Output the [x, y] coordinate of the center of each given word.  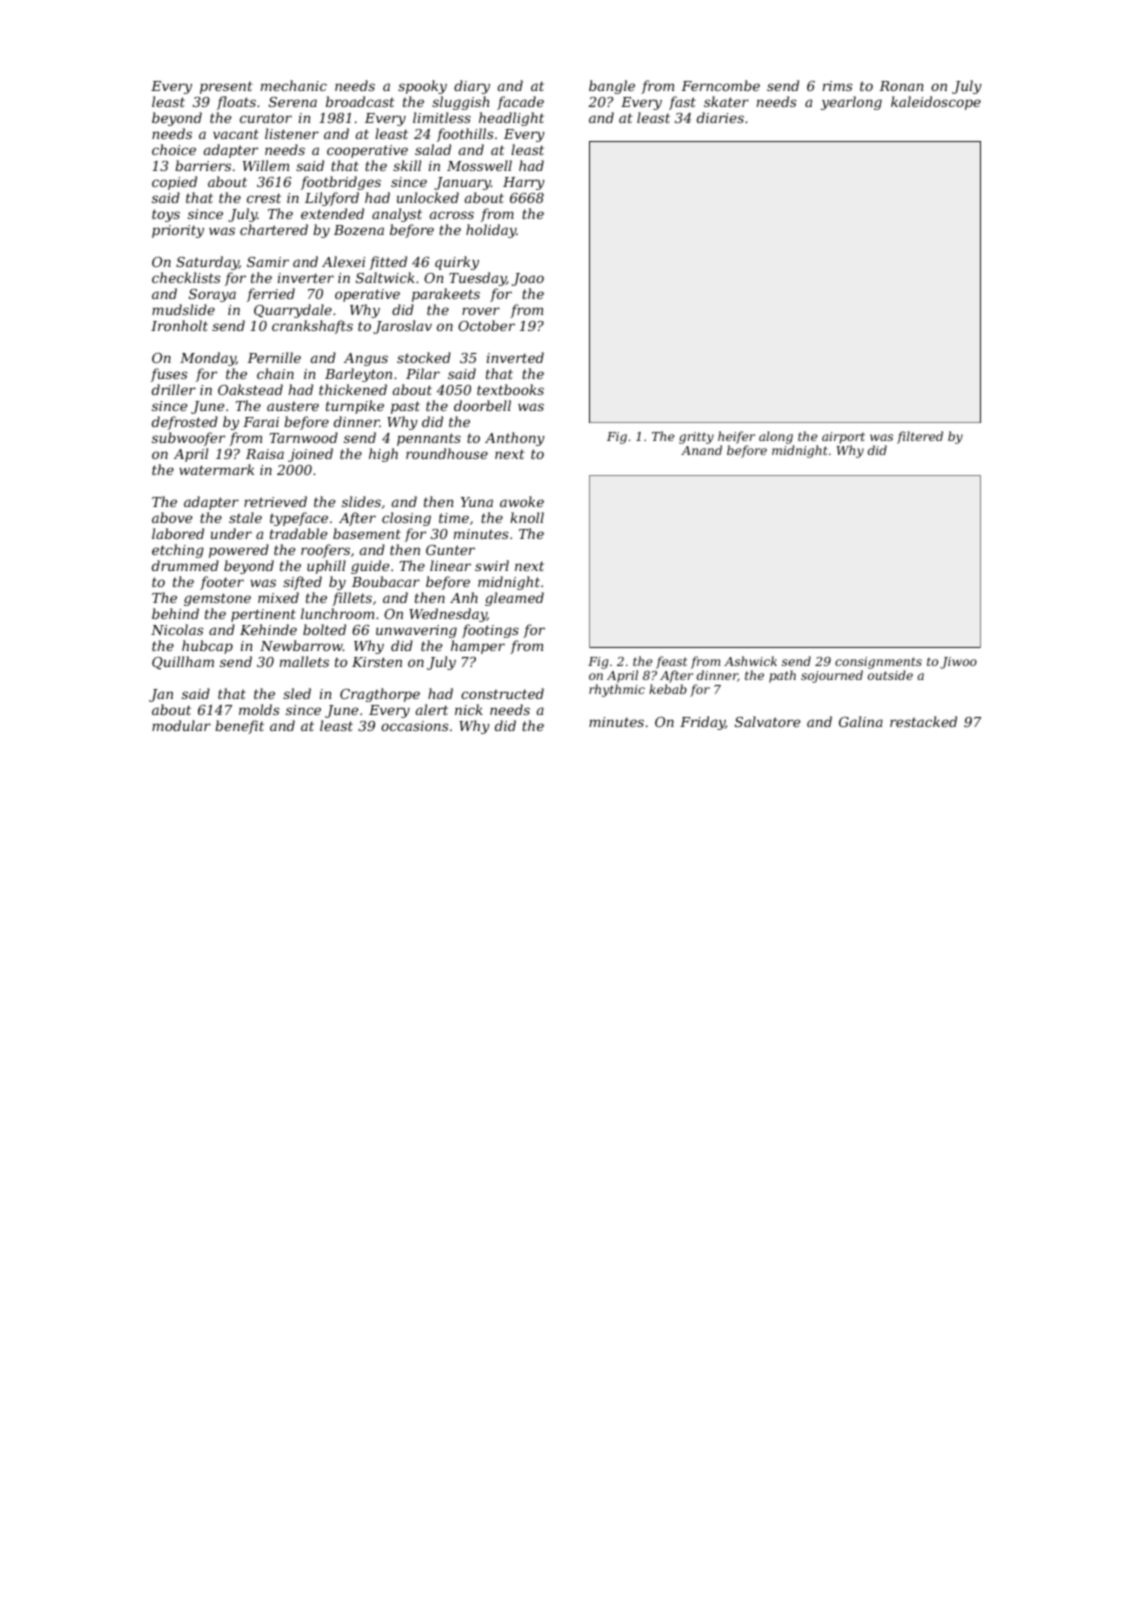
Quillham [183, 662]
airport [843, 438]
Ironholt [179, 325]
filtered [920, 437]
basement [367, 533]
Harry [524, 183]
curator [266, 118]
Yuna [477, 502]
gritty [696, 438]
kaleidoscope [936, 103]
